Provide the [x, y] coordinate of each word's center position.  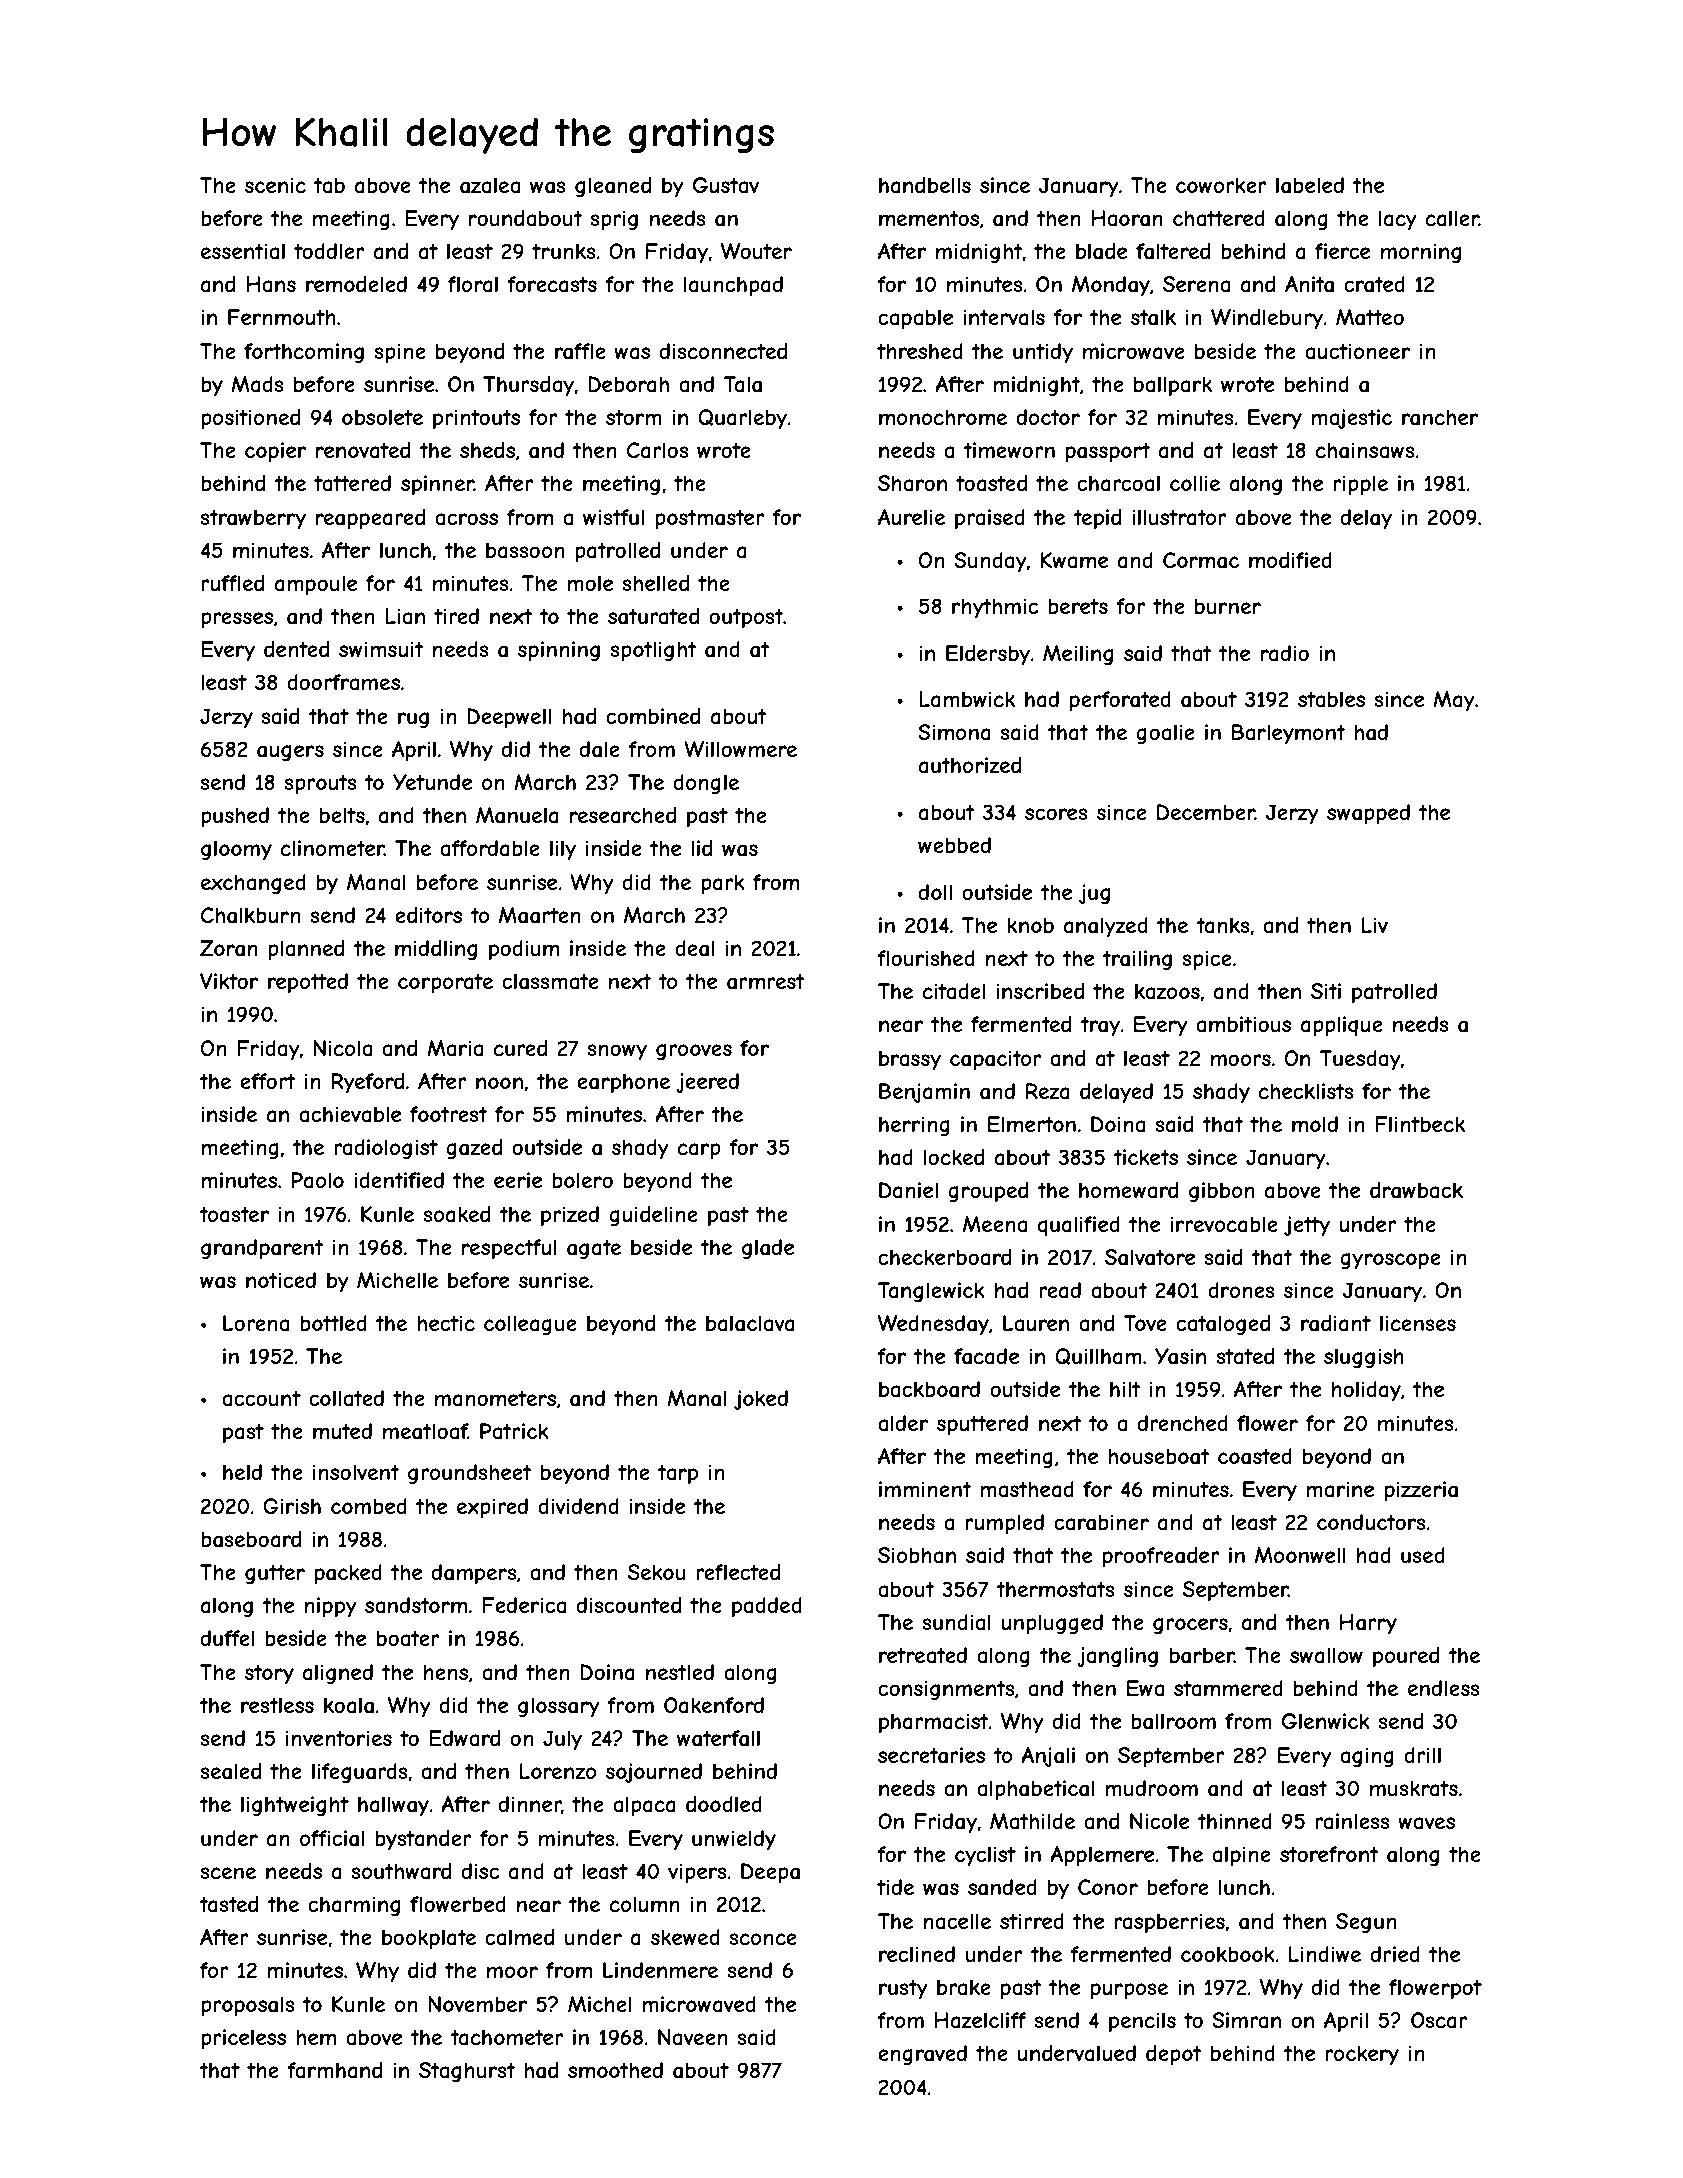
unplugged [1052, 1624]
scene [228, 1873]
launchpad [733, 286]
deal [694, 948]
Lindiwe [1325, 1954]
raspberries [1169, 1923]
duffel [228, 1638]
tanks [1223, 925]
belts [342, 815]
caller [1452, 218]
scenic [275, 185]
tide [895, 1887]
